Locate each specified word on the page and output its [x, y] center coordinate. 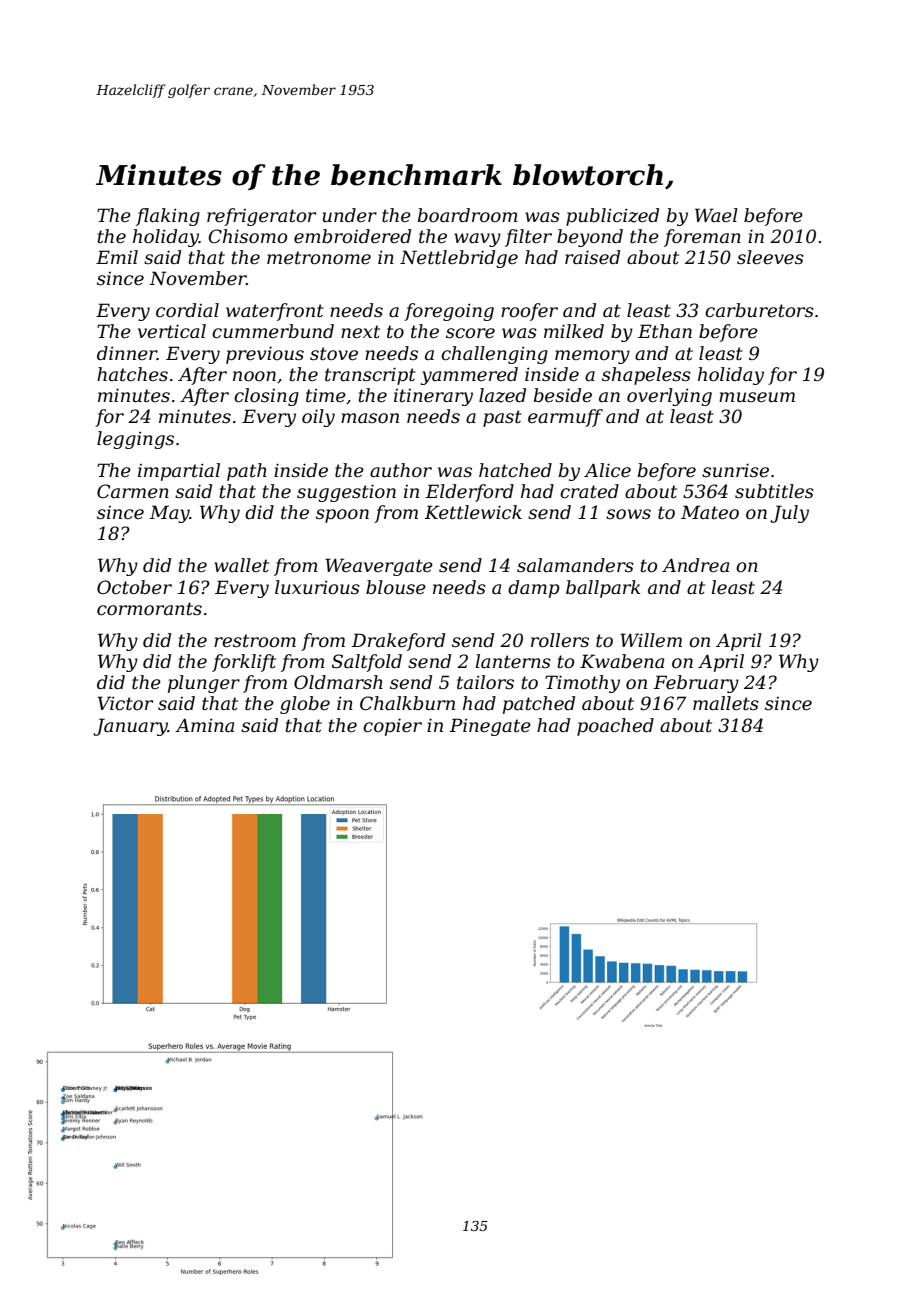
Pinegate [490, 727]
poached [615, 727]
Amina [204, 725]
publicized [612, 217]
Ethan [665, 331]
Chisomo [248, 236]
